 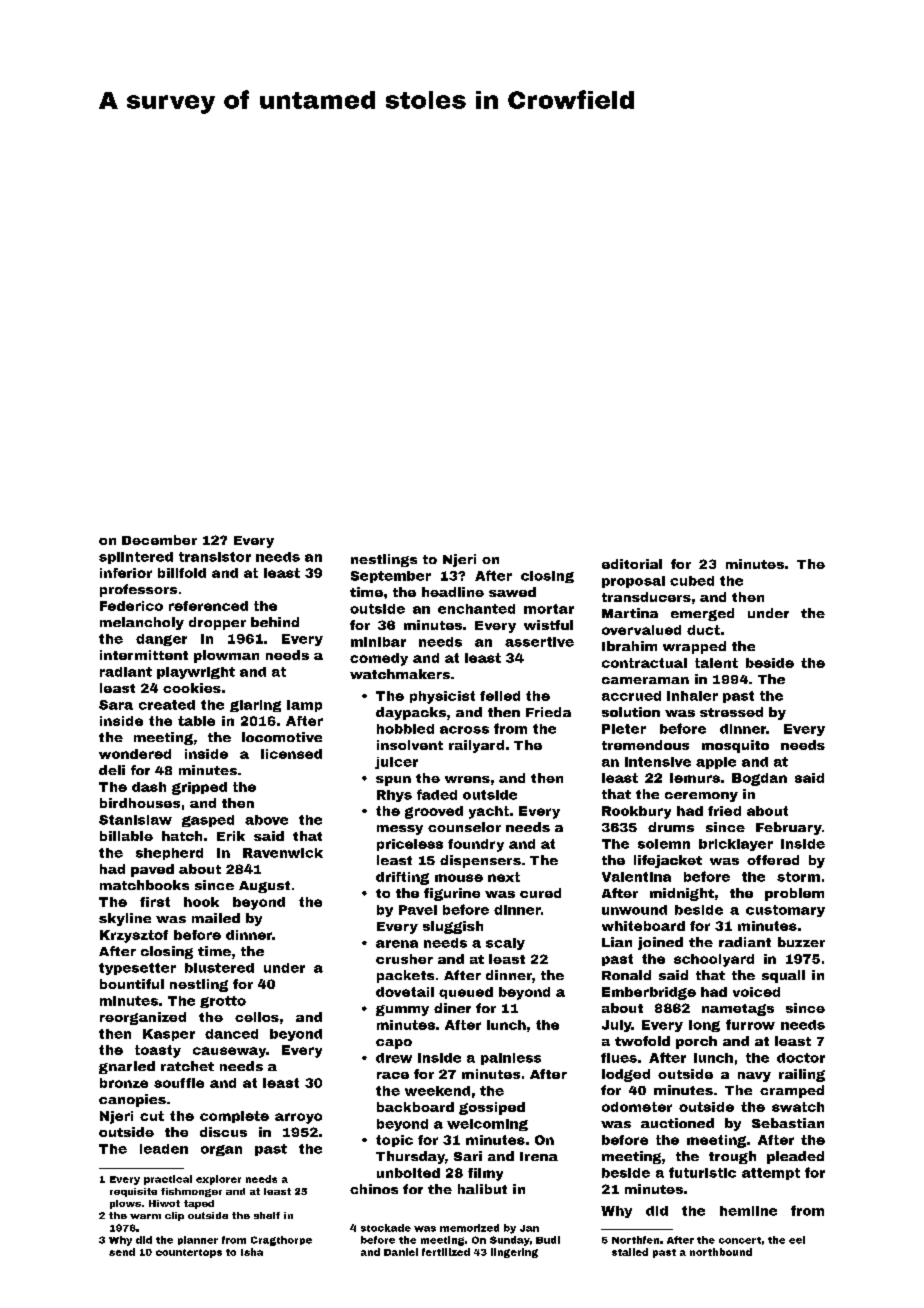 I want to click on Sara, so click(x=116, y=705).
